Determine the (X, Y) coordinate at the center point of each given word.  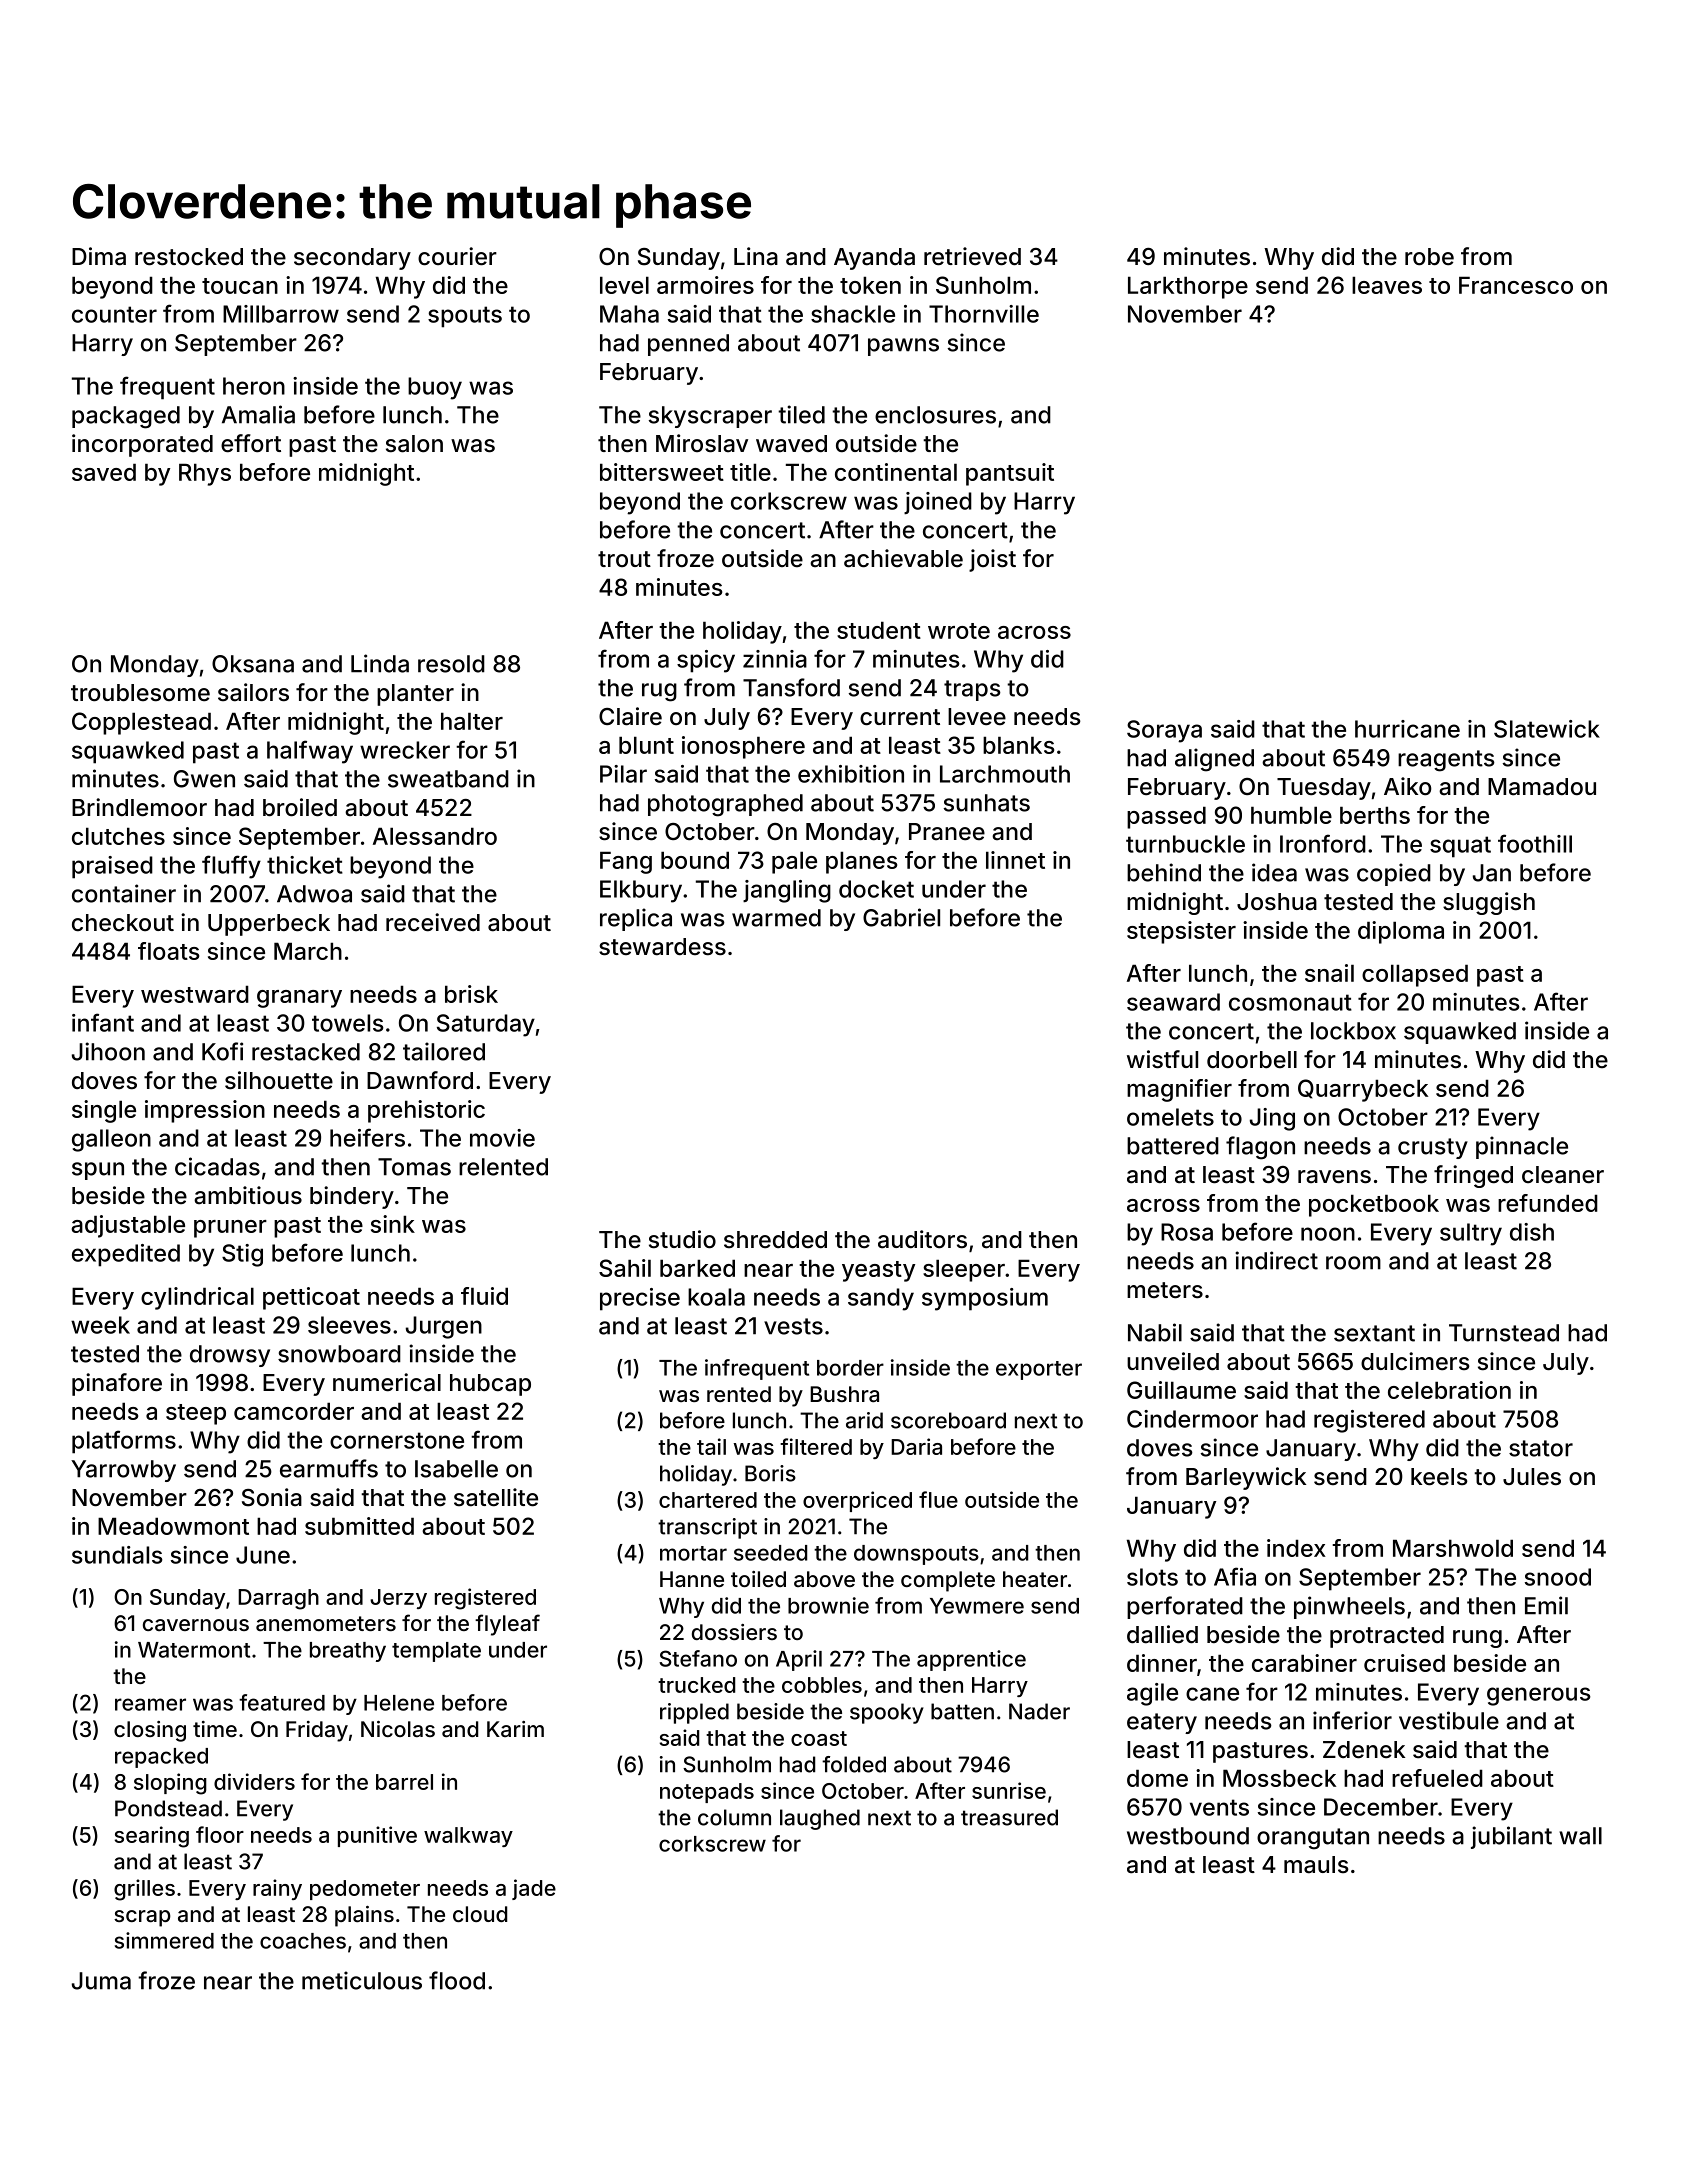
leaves (1387, 285)
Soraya (1164, 731)
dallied (1162, 1634)
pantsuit (1010, 474)
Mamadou (1542, 787)
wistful (1162, 1059)
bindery (352, 1197)
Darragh (278, 1599)
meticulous (362, 1980)
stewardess (662, 947)
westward (195, 994)
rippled (694, 1713)
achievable (903, 558)
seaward (1173, 1002)
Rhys (205, 474)
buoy (435, 388)
